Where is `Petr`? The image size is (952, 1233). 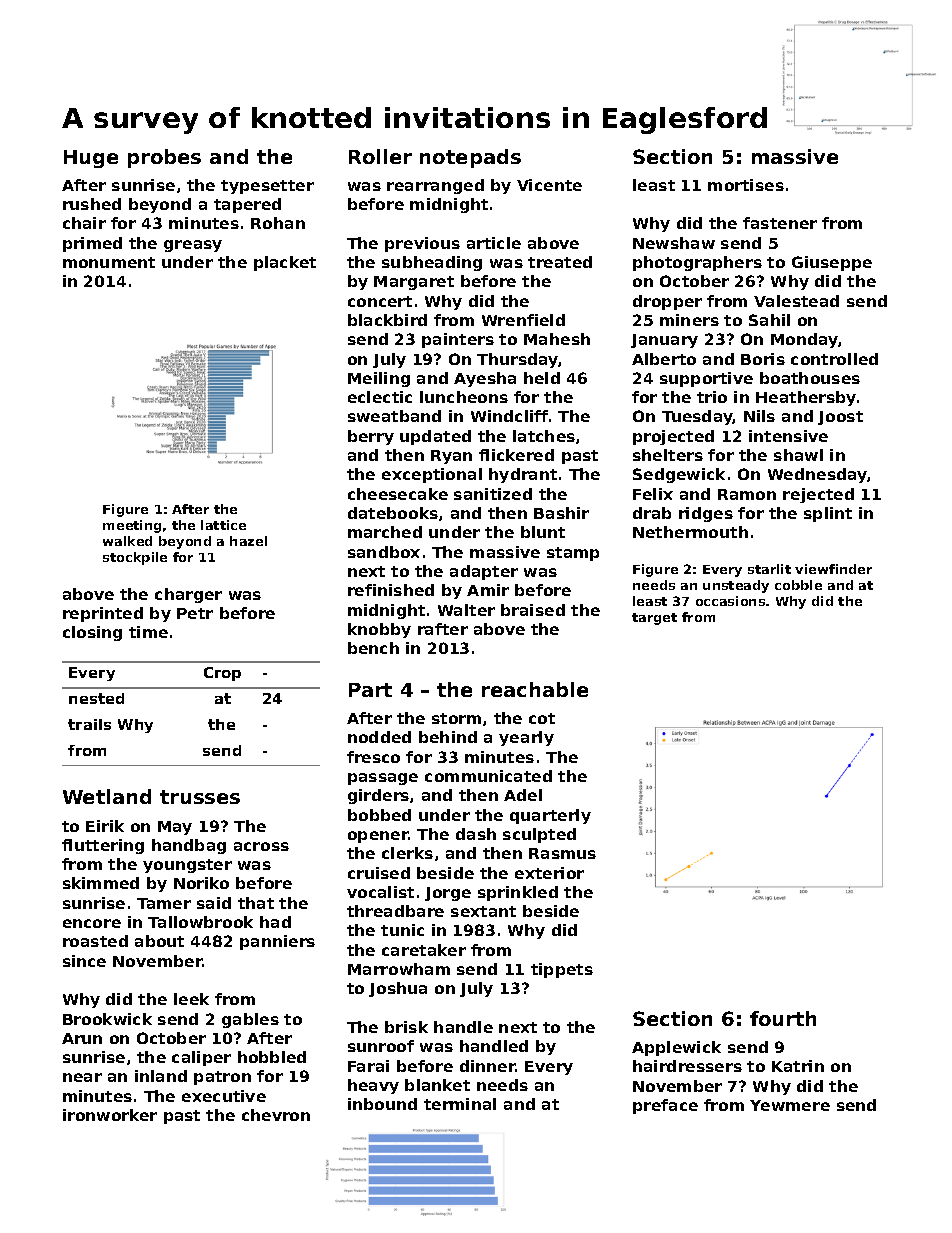
Petr is located at coordinates (195, 613).
